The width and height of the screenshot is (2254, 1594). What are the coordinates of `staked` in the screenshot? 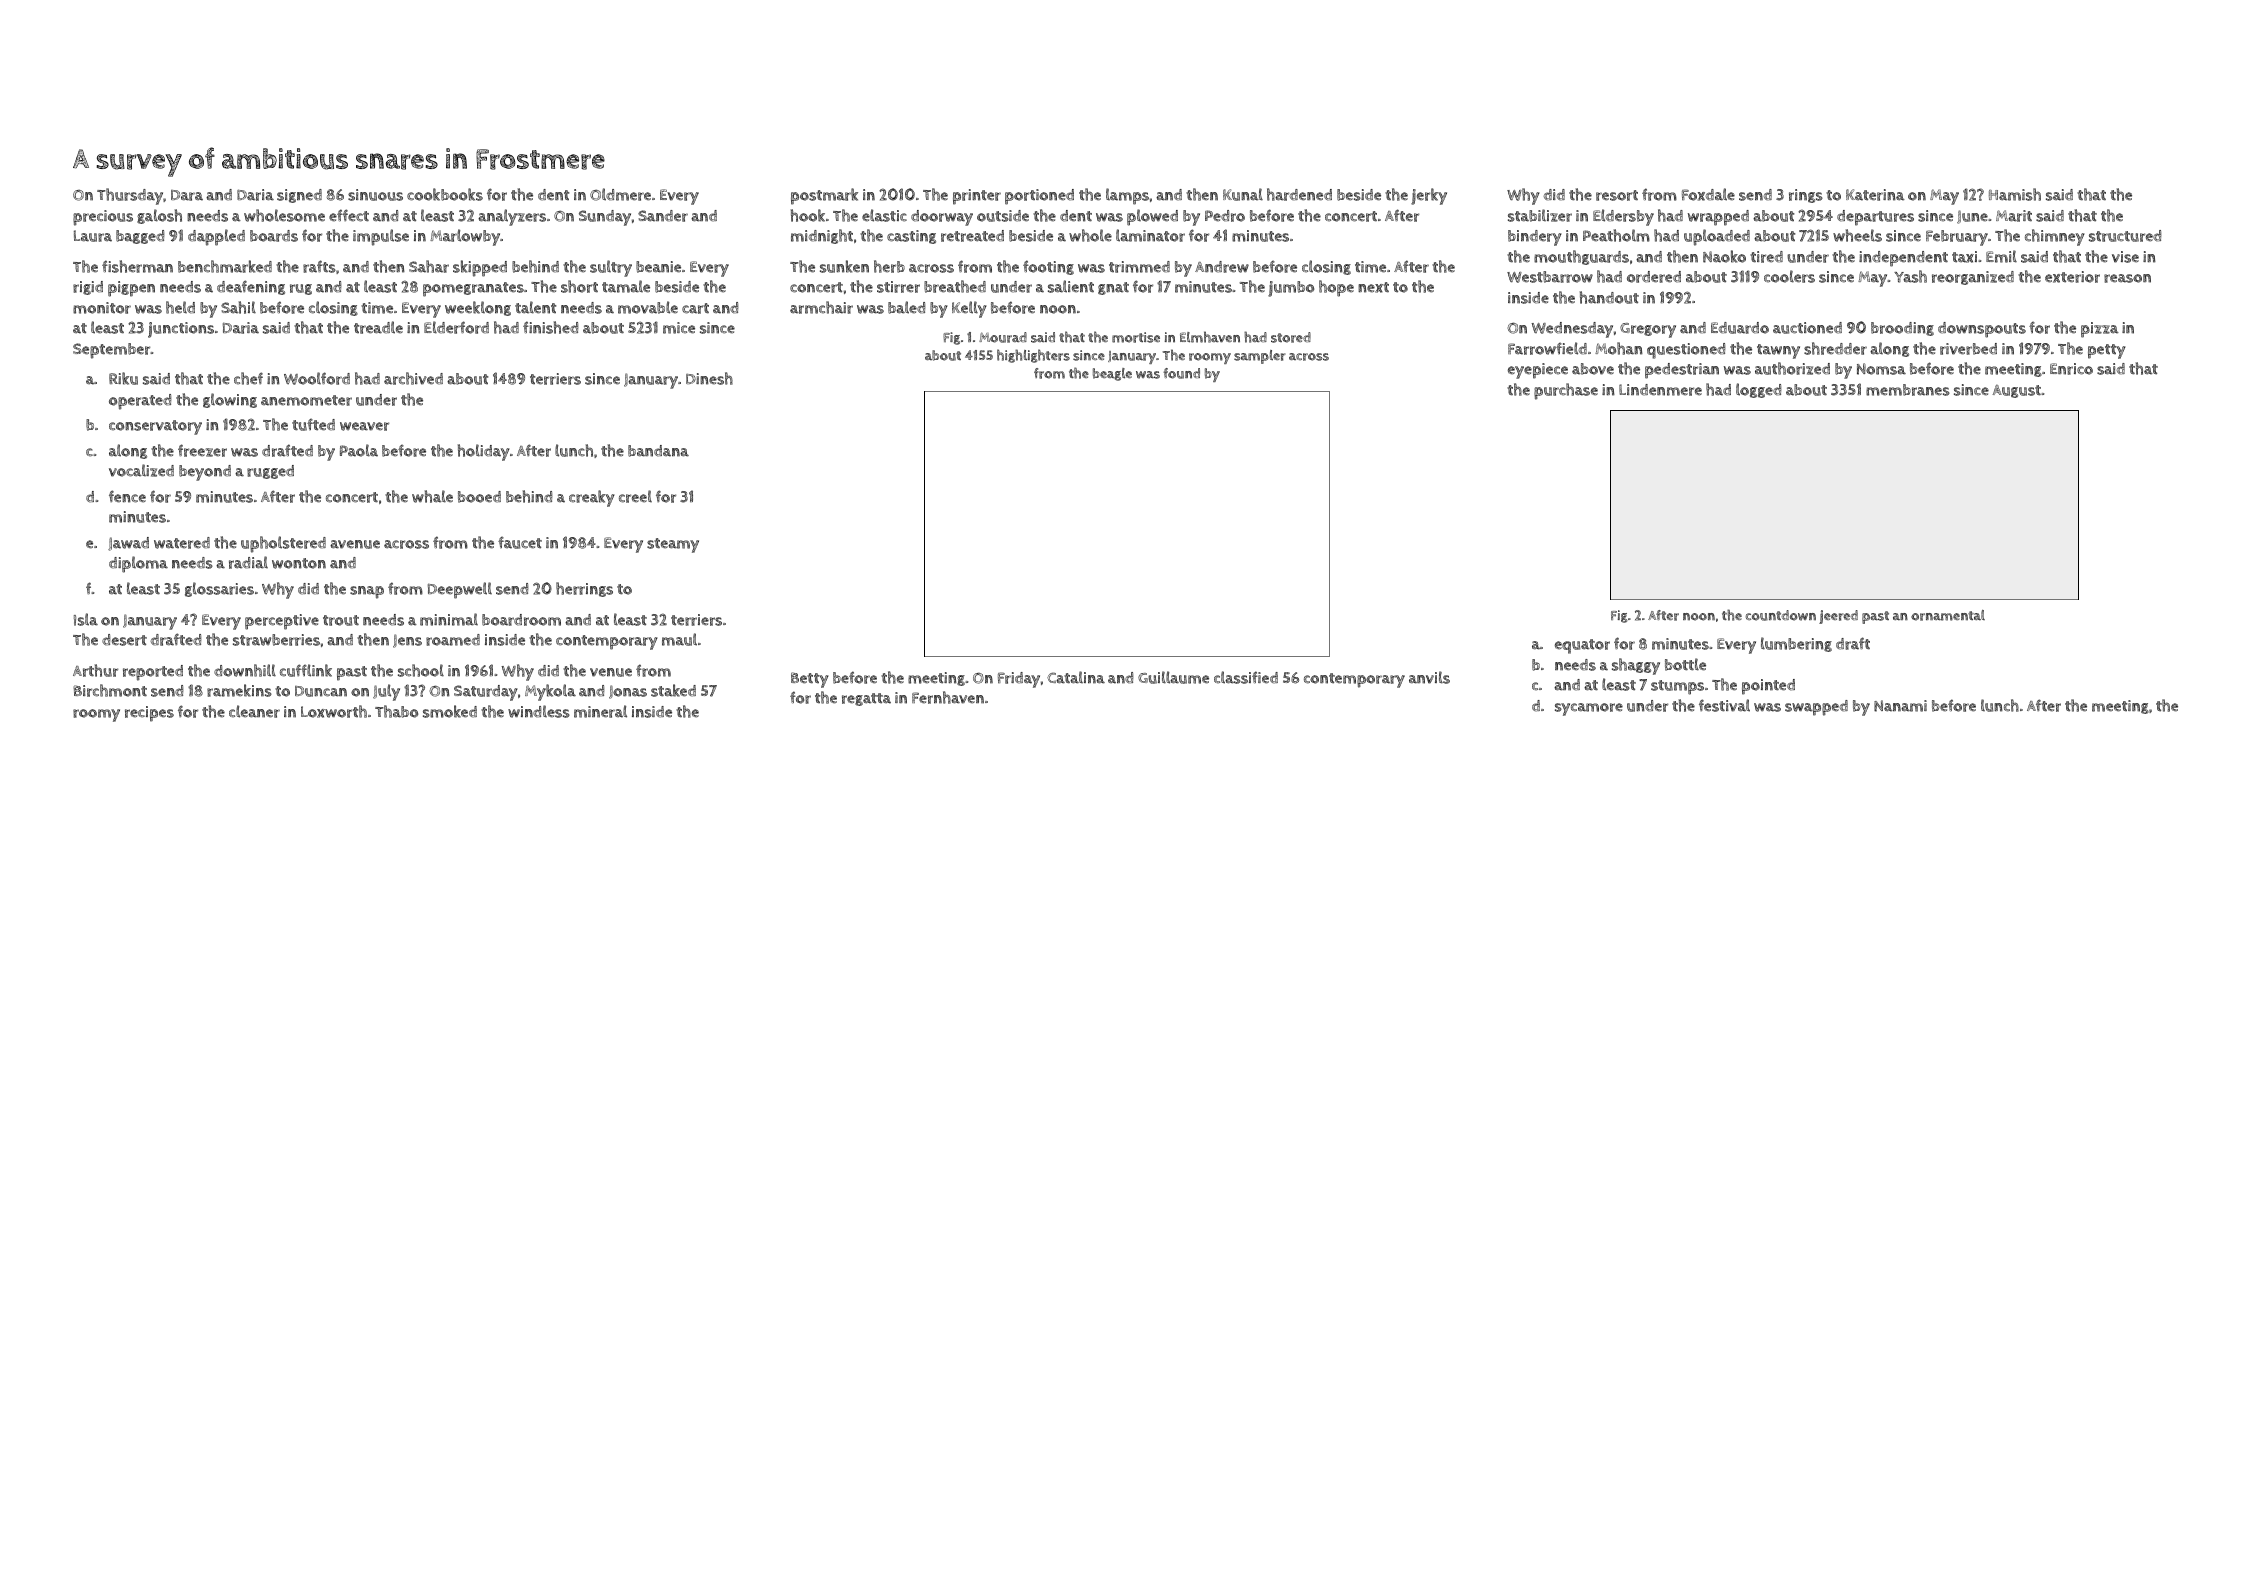 It's located at (673, 690).
